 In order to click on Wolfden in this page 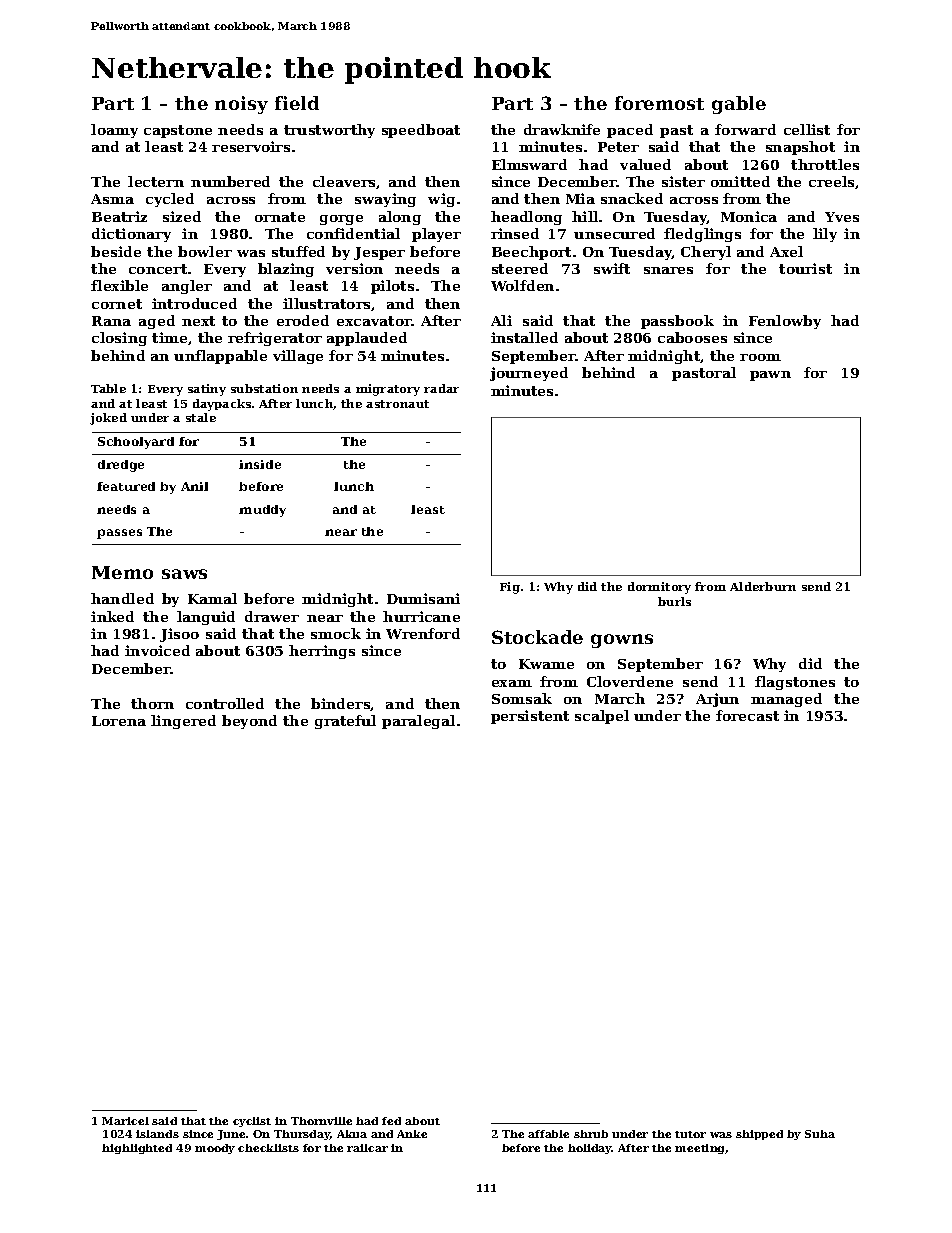, I will do `click(522, 285)`.
